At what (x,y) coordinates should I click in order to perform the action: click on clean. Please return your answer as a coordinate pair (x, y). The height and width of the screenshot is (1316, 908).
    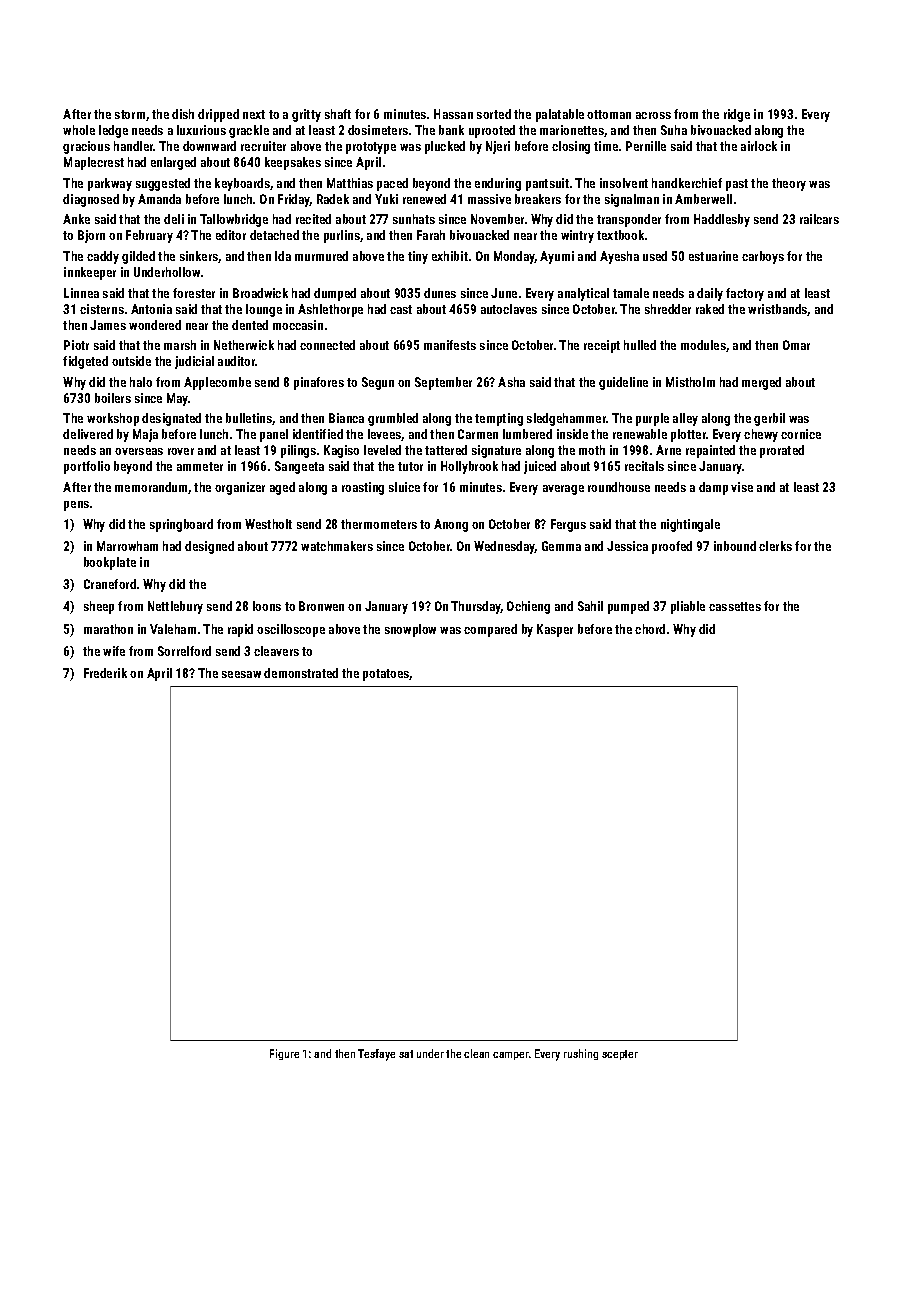
    Looking at the image, I should click on (476, 1053).
